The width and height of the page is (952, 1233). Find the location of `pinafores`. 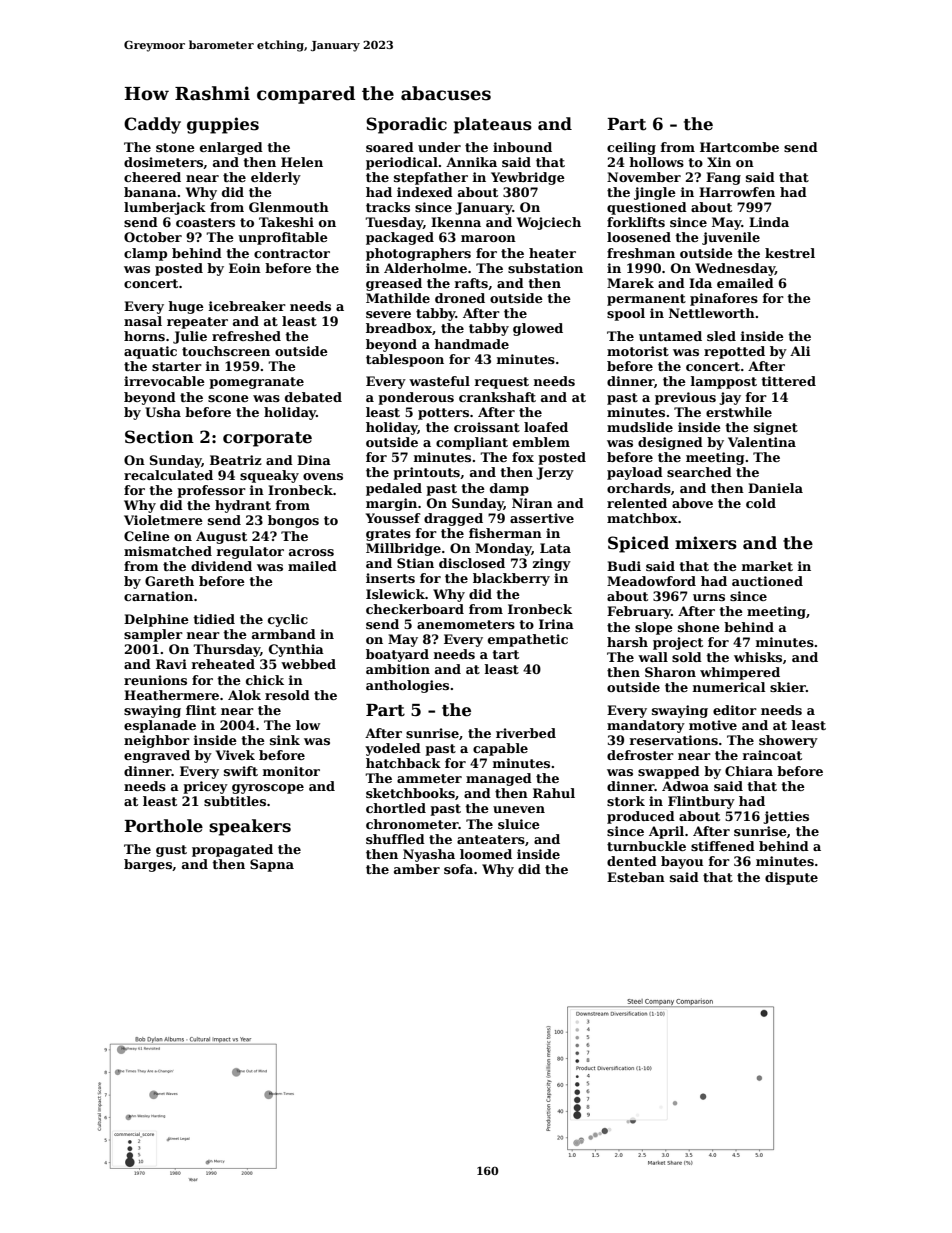

pinafores is located at coordinates (724, 299).
